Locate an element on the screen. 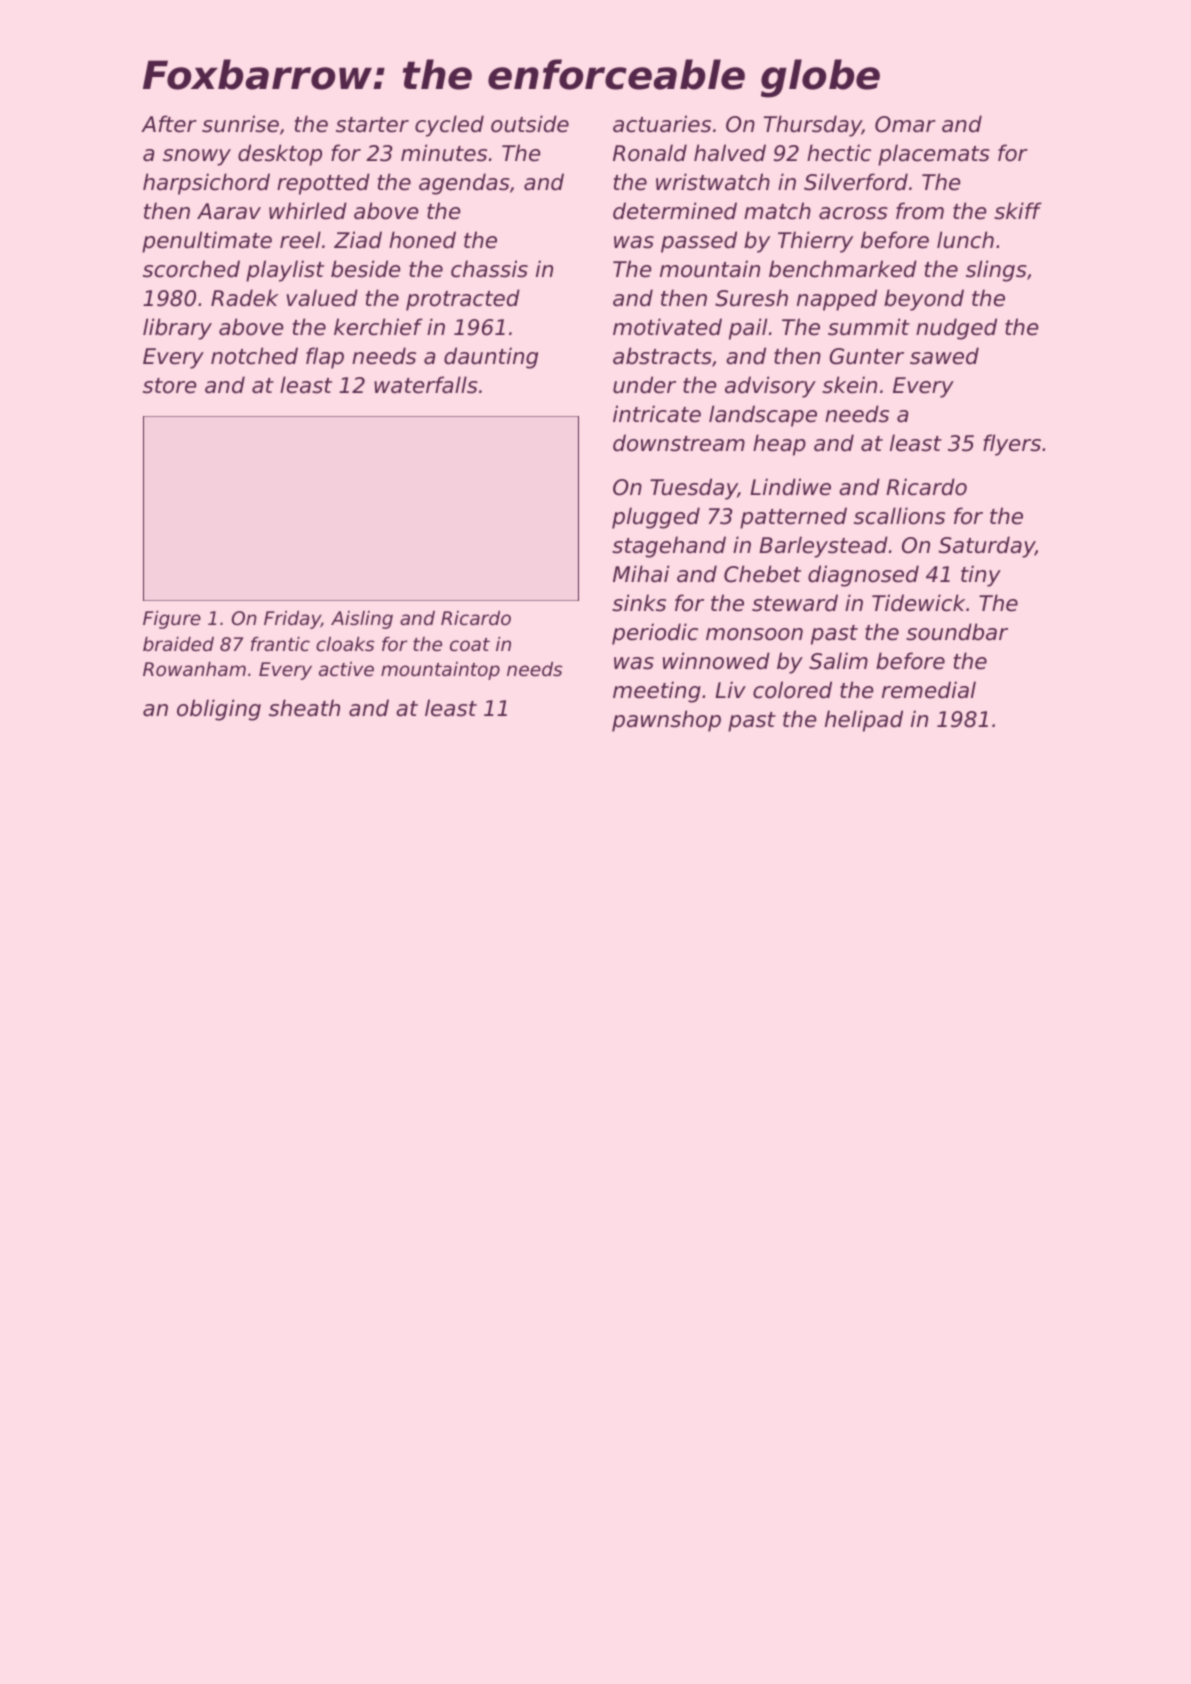 This screenshot has height=1684, width=1191. heap is located at coordinates (779, 445).
